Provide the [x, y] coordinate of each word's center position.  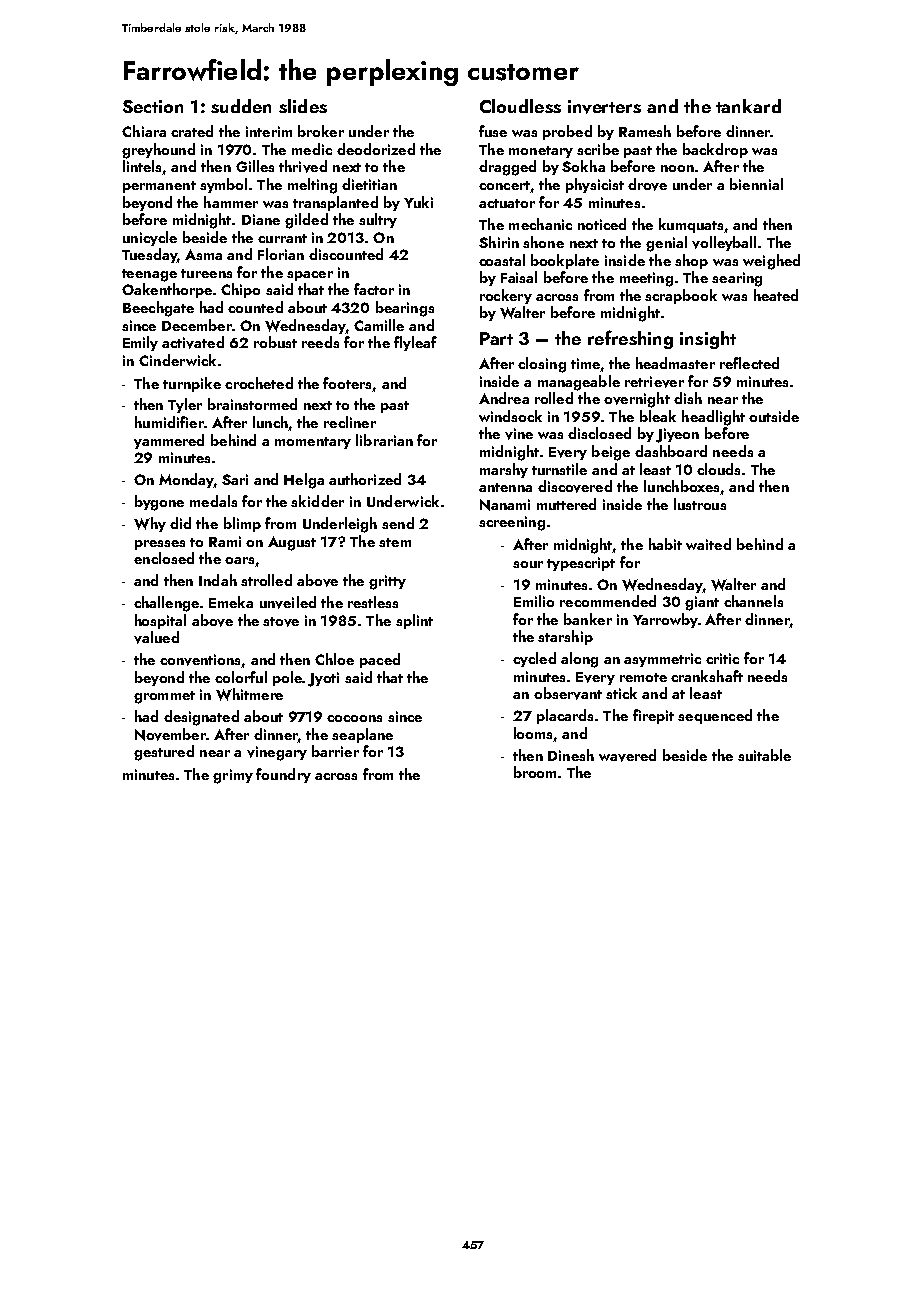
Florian [281, 254]
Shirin [499, 242]
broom [535, 772]
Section [153, 106]
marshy [504, 470]
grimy [233, 776]
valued [156, 637]
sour [528, 564]
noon [677, 168]
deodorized [376, 149]
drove [647, 184]
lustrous [700, 504]
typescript [581, 564]
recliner [350, 422]
